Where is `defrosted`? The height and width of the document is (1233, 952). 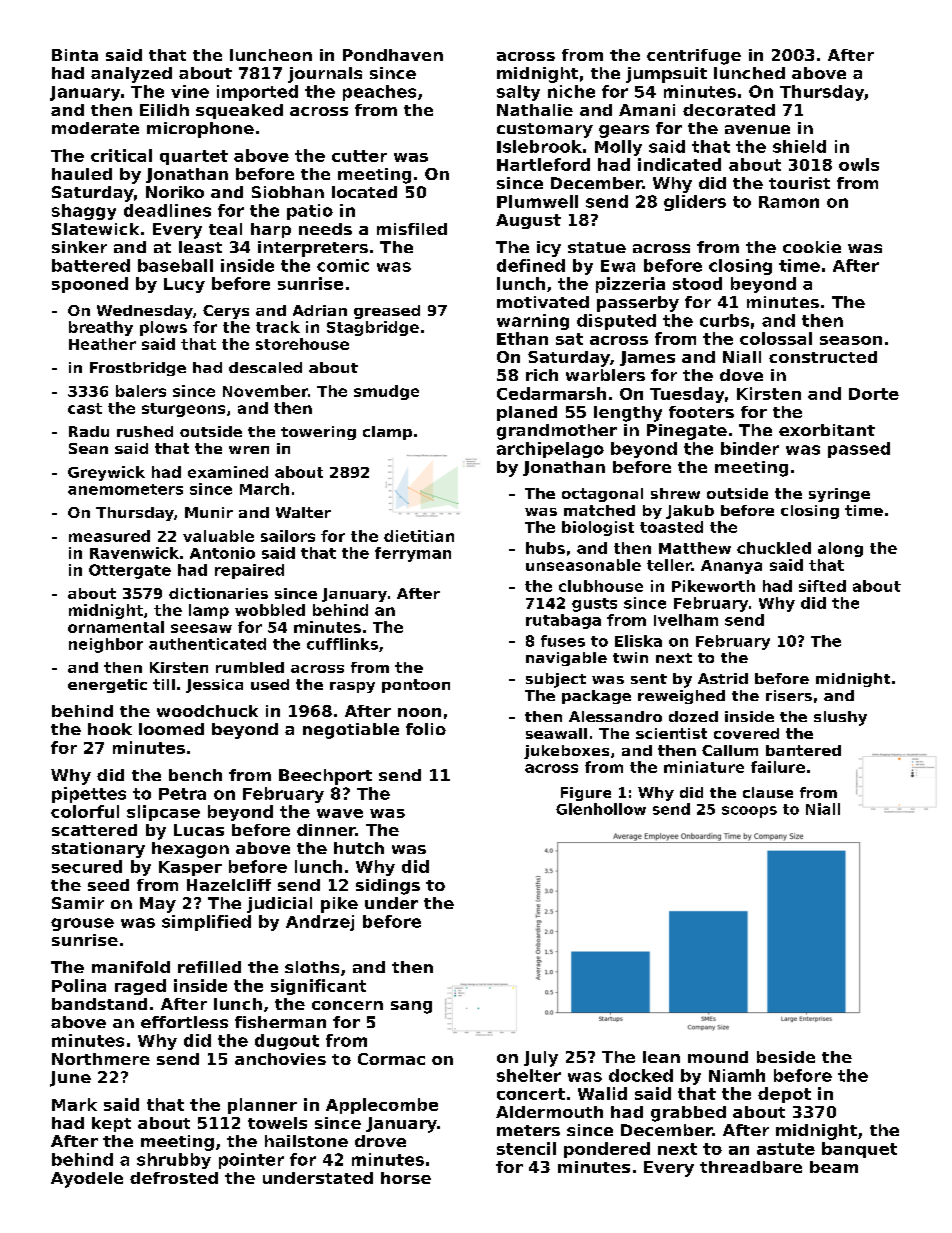 defrosted is located at coordinates (174, 1178).
